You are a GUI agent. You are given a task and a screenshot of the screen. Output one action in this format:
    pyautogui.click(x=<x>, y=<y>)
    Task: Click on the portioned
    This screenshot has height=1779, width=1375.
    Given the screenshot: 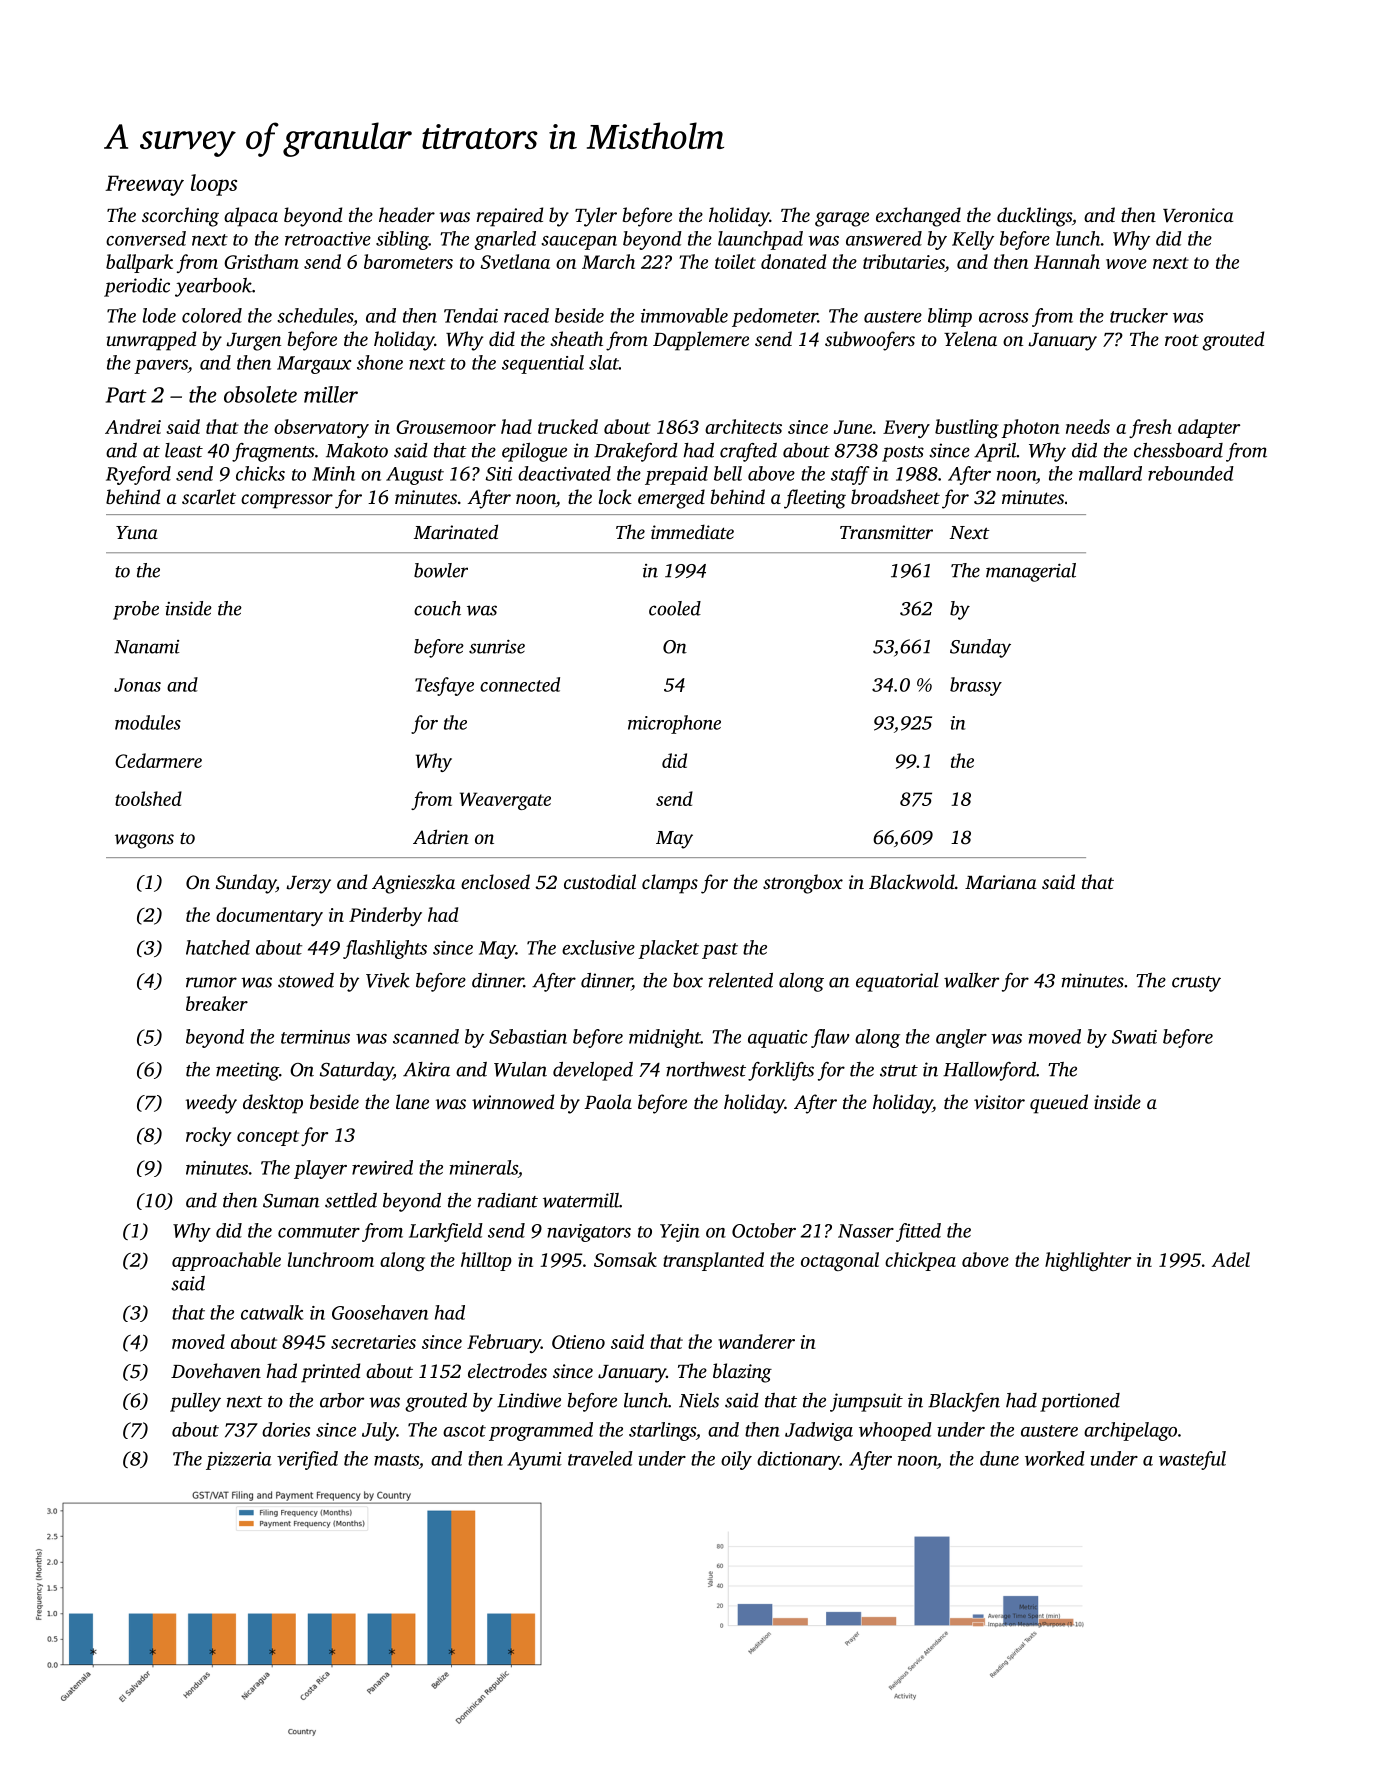 What is the action you would take?
    pyautogui.click(x=1080, y=1402)
